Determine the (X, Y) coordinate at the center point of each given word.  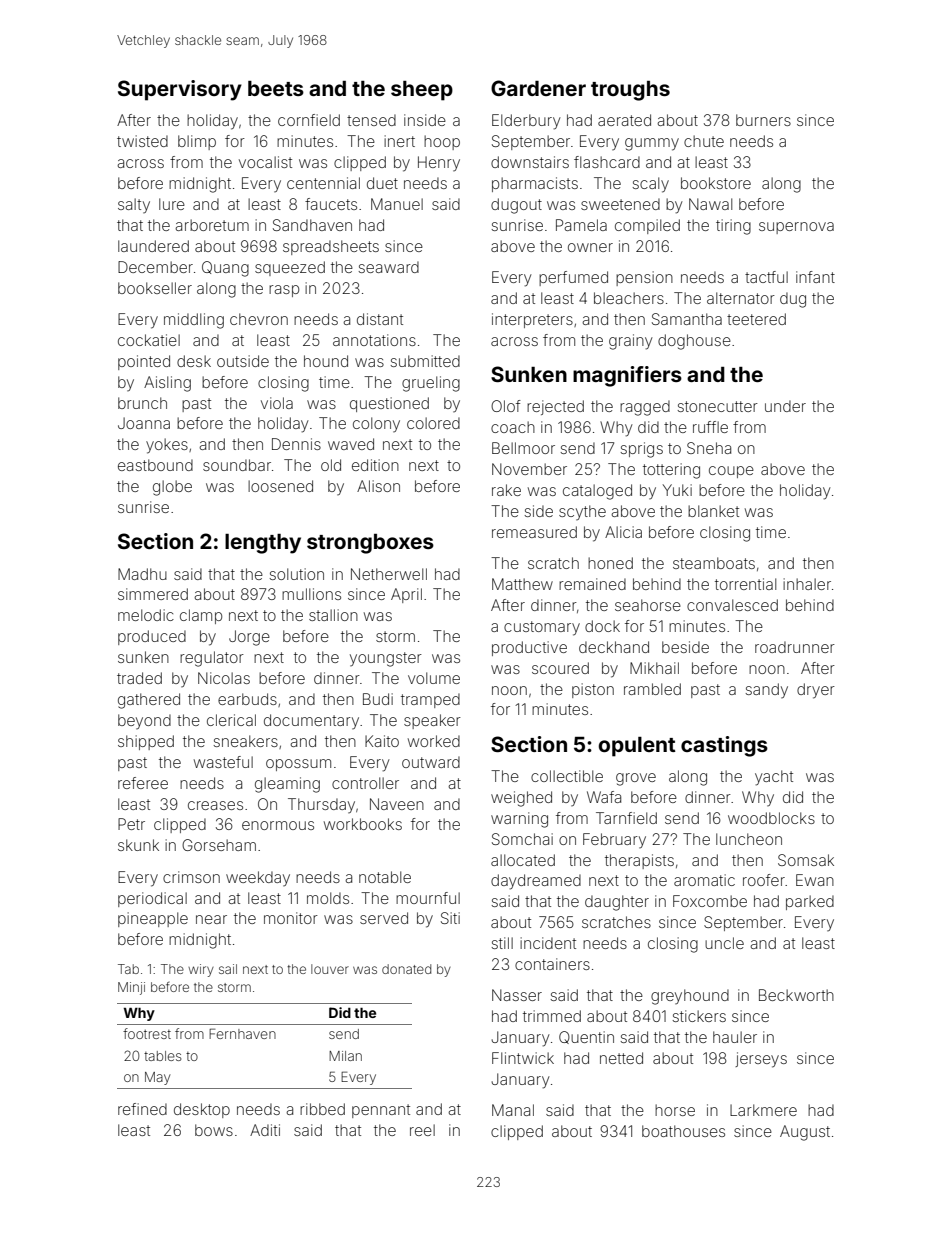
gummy (652, 144)
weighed (521, 799)
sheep (422, 91)
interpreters (532, 320)
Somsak (806, 860)
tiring (733, 227)
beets (276, 88)
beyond (144, 721)
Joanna (144, 423)
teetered (756, 319)
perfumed (573, 278)
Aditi (265, 1130)
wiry (201, 970)
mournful (428, 898)
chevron (259, 319)
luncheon (749, 839)
